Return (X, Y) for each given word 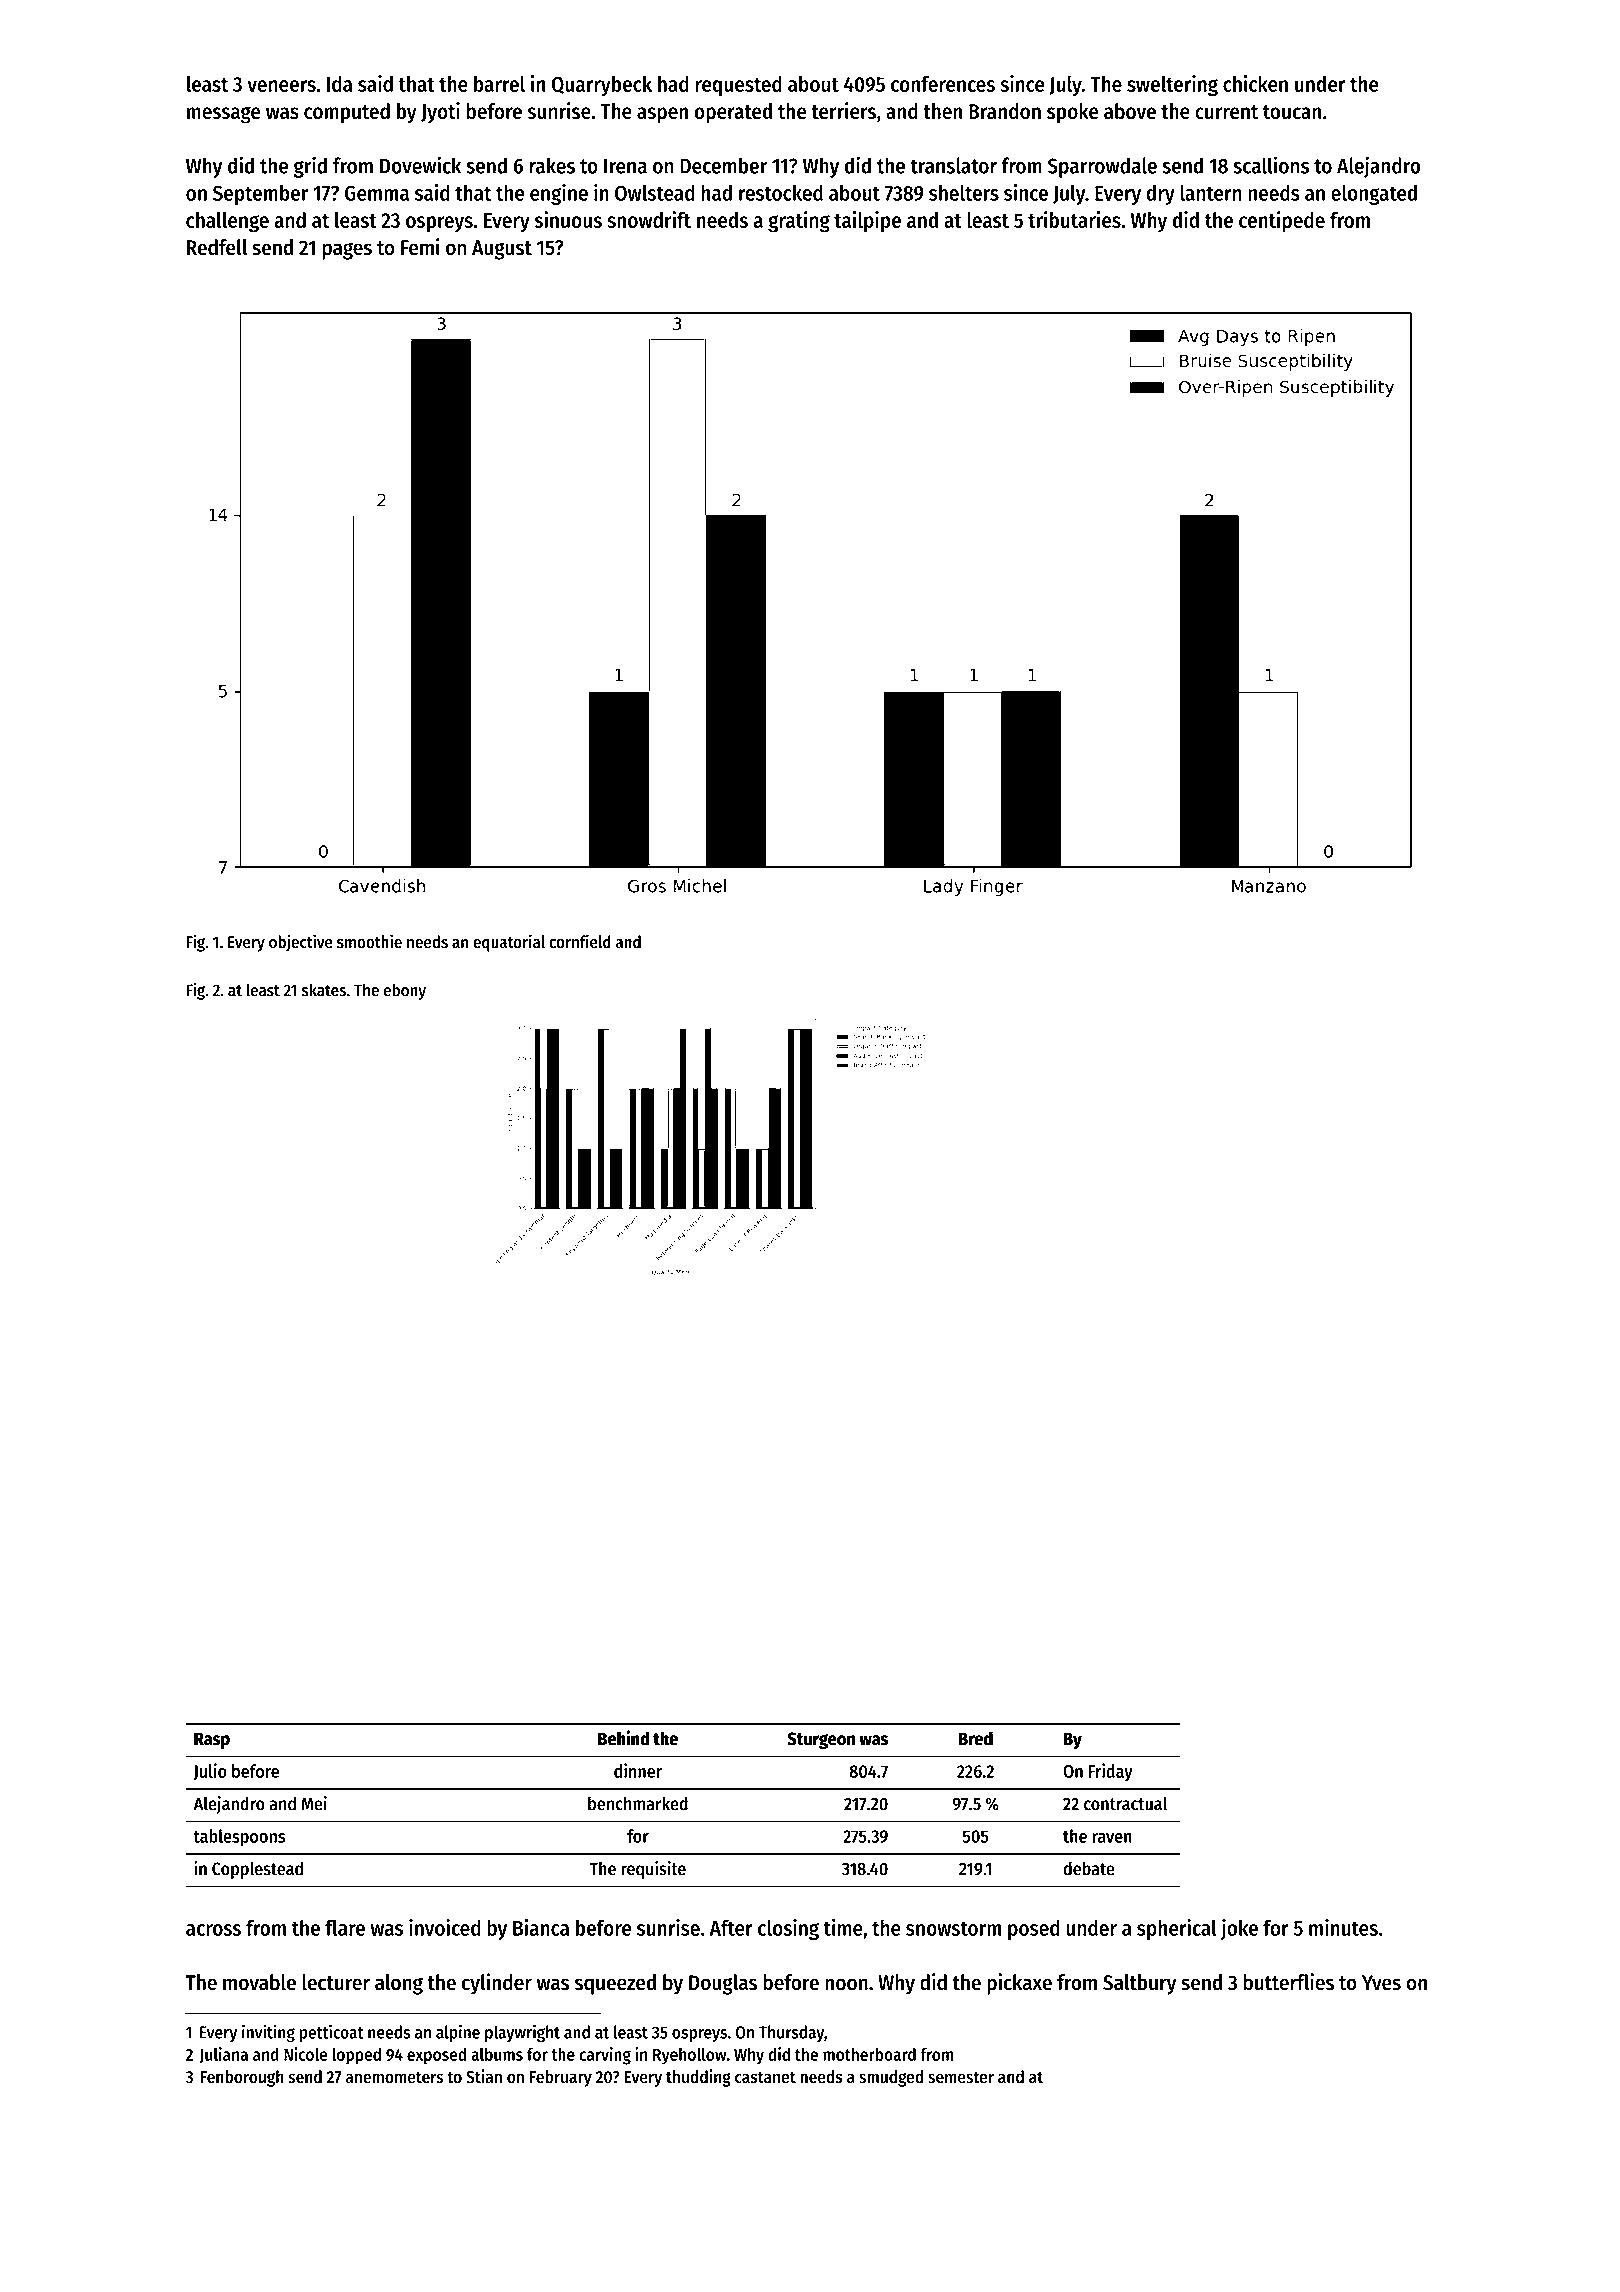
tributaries (1074, 219)
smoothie (369, 941)
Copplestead (257, 1870)
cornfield (580, 941)
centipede (1282, 222)
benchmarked (638, 1803)
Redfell (217, 247)
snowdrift (649, 219)
